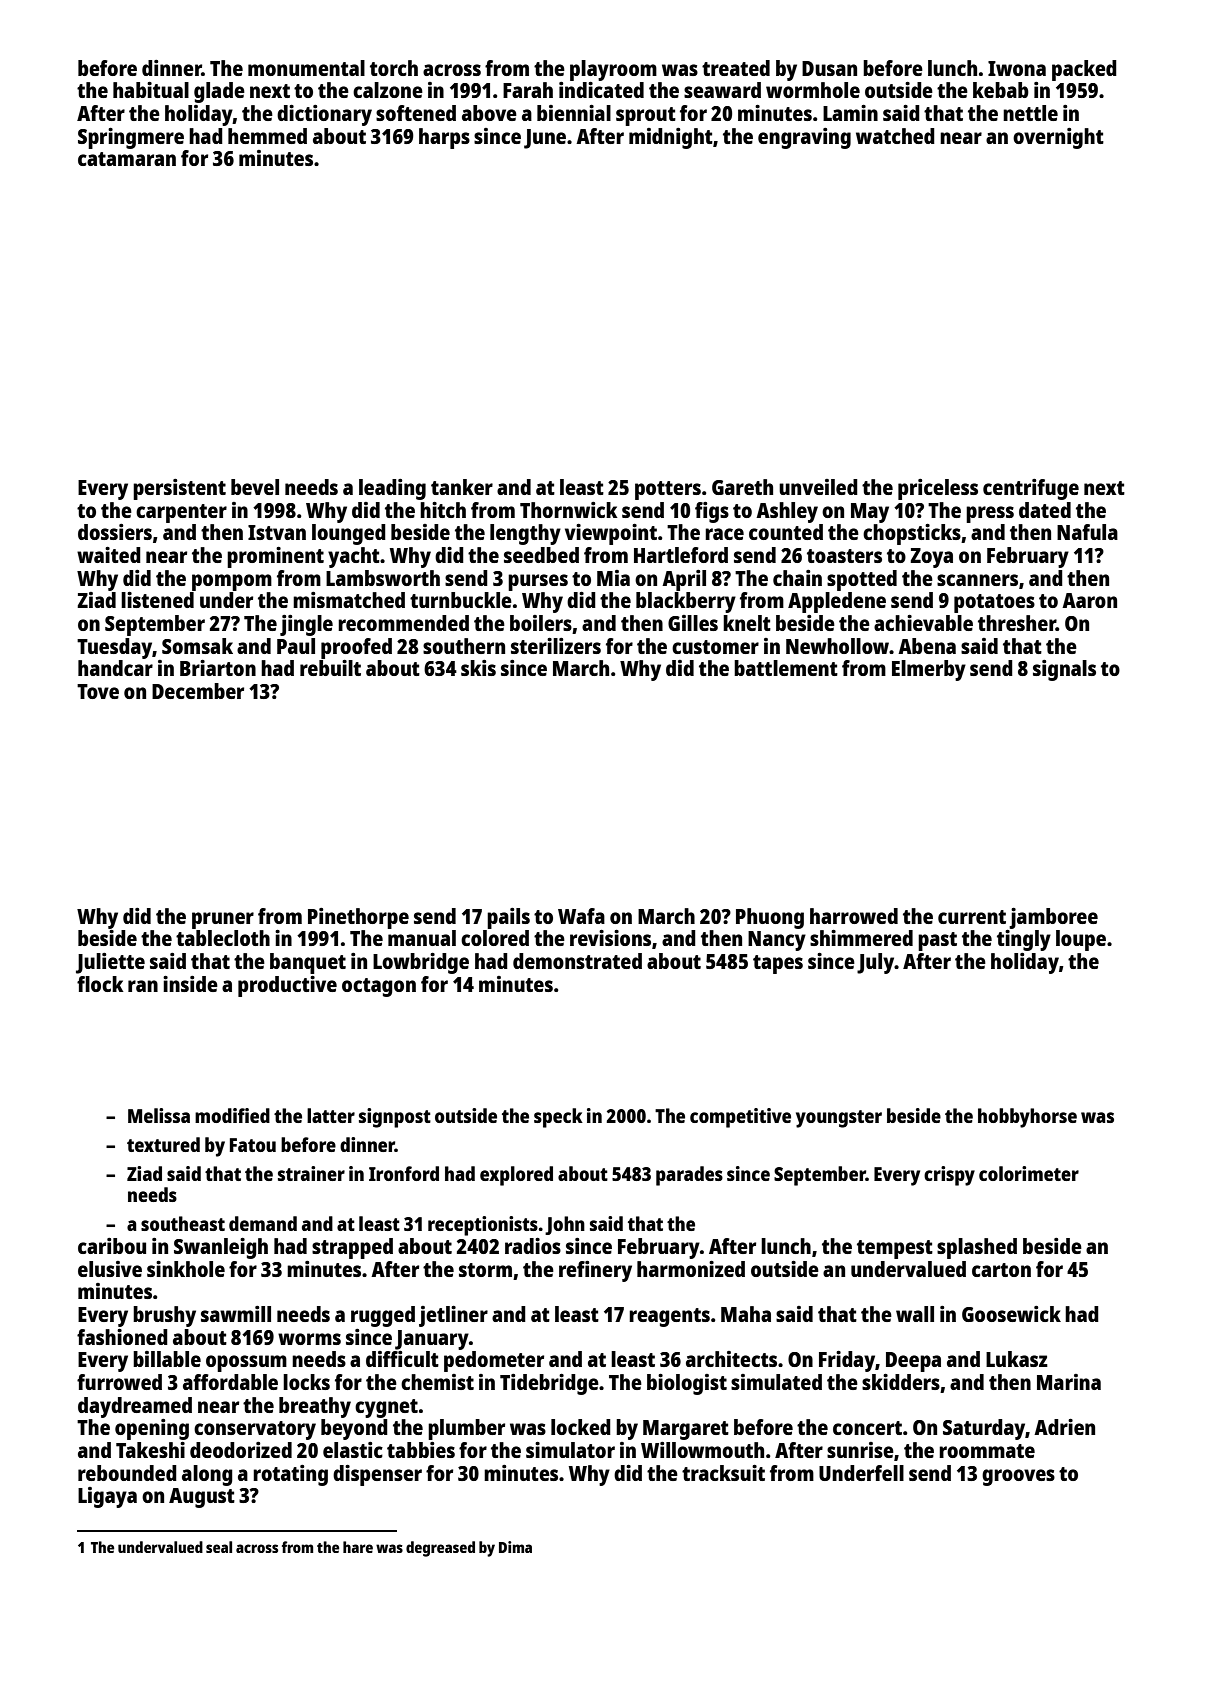  Describe the element at coordinates (541, 623) in the screenshot. I see `boilers` at that location.
